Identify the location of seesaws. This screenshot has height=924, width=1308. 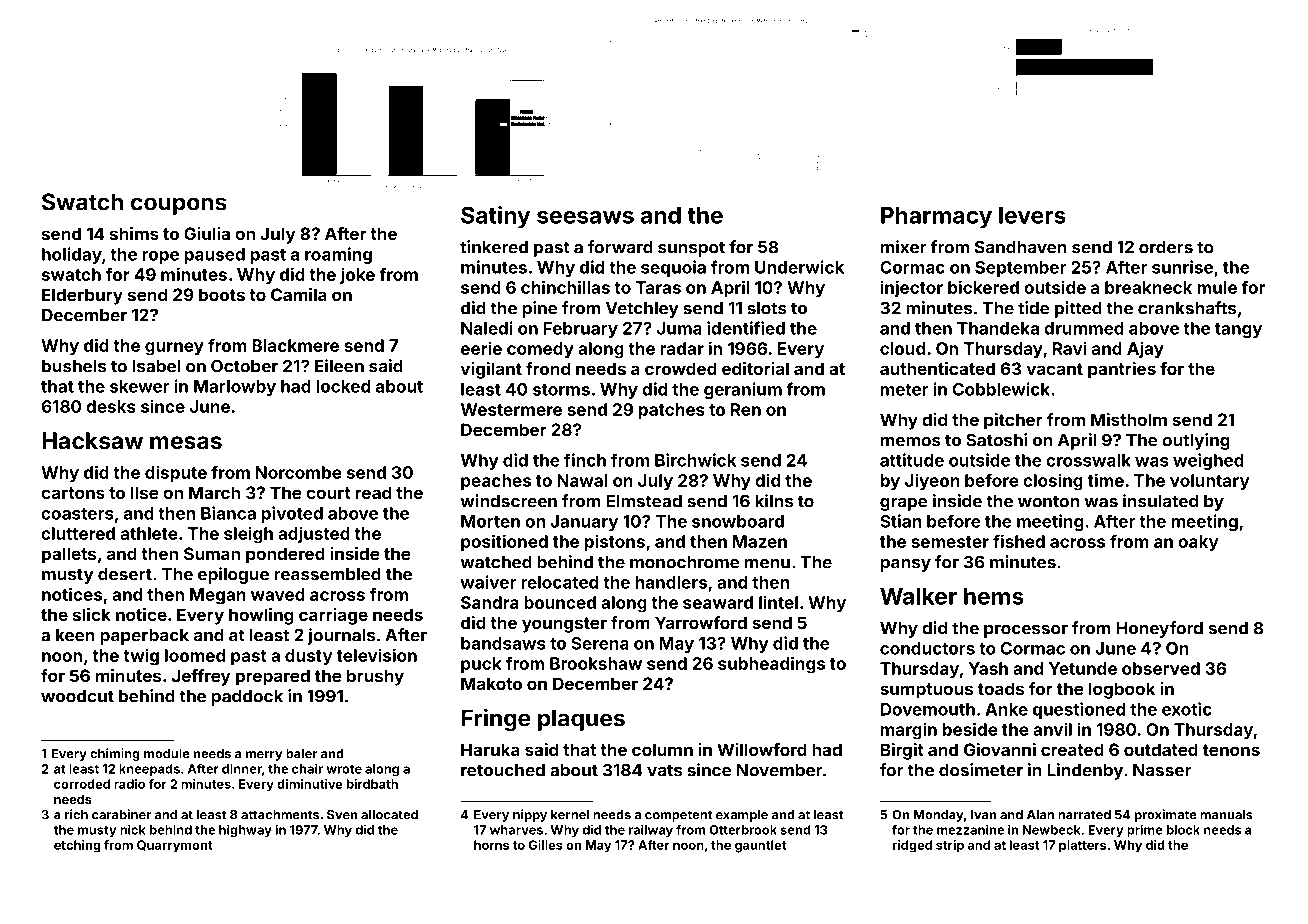
(585, 217).
